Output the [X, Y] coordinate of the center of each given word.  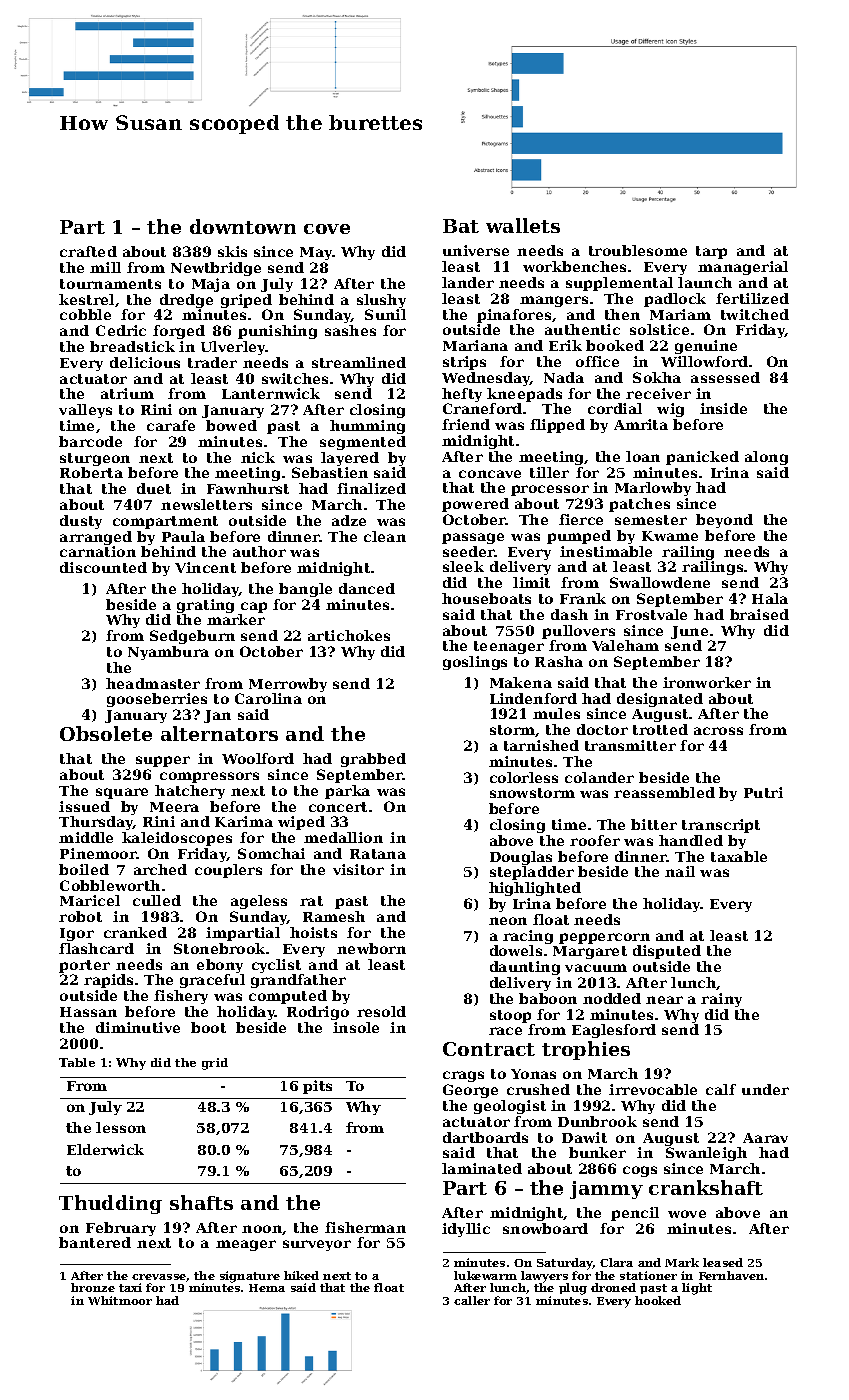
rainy [721, 1000]
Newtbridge [216, 269]
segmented [363, 443]
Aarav [765, 1138]
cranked [135, 932]
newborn [371, 948]
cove [327, 229]
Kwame [670, 536]
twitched [755, 314]
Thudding [110, 1204]
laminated [482, 1168]
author [259, 551]
